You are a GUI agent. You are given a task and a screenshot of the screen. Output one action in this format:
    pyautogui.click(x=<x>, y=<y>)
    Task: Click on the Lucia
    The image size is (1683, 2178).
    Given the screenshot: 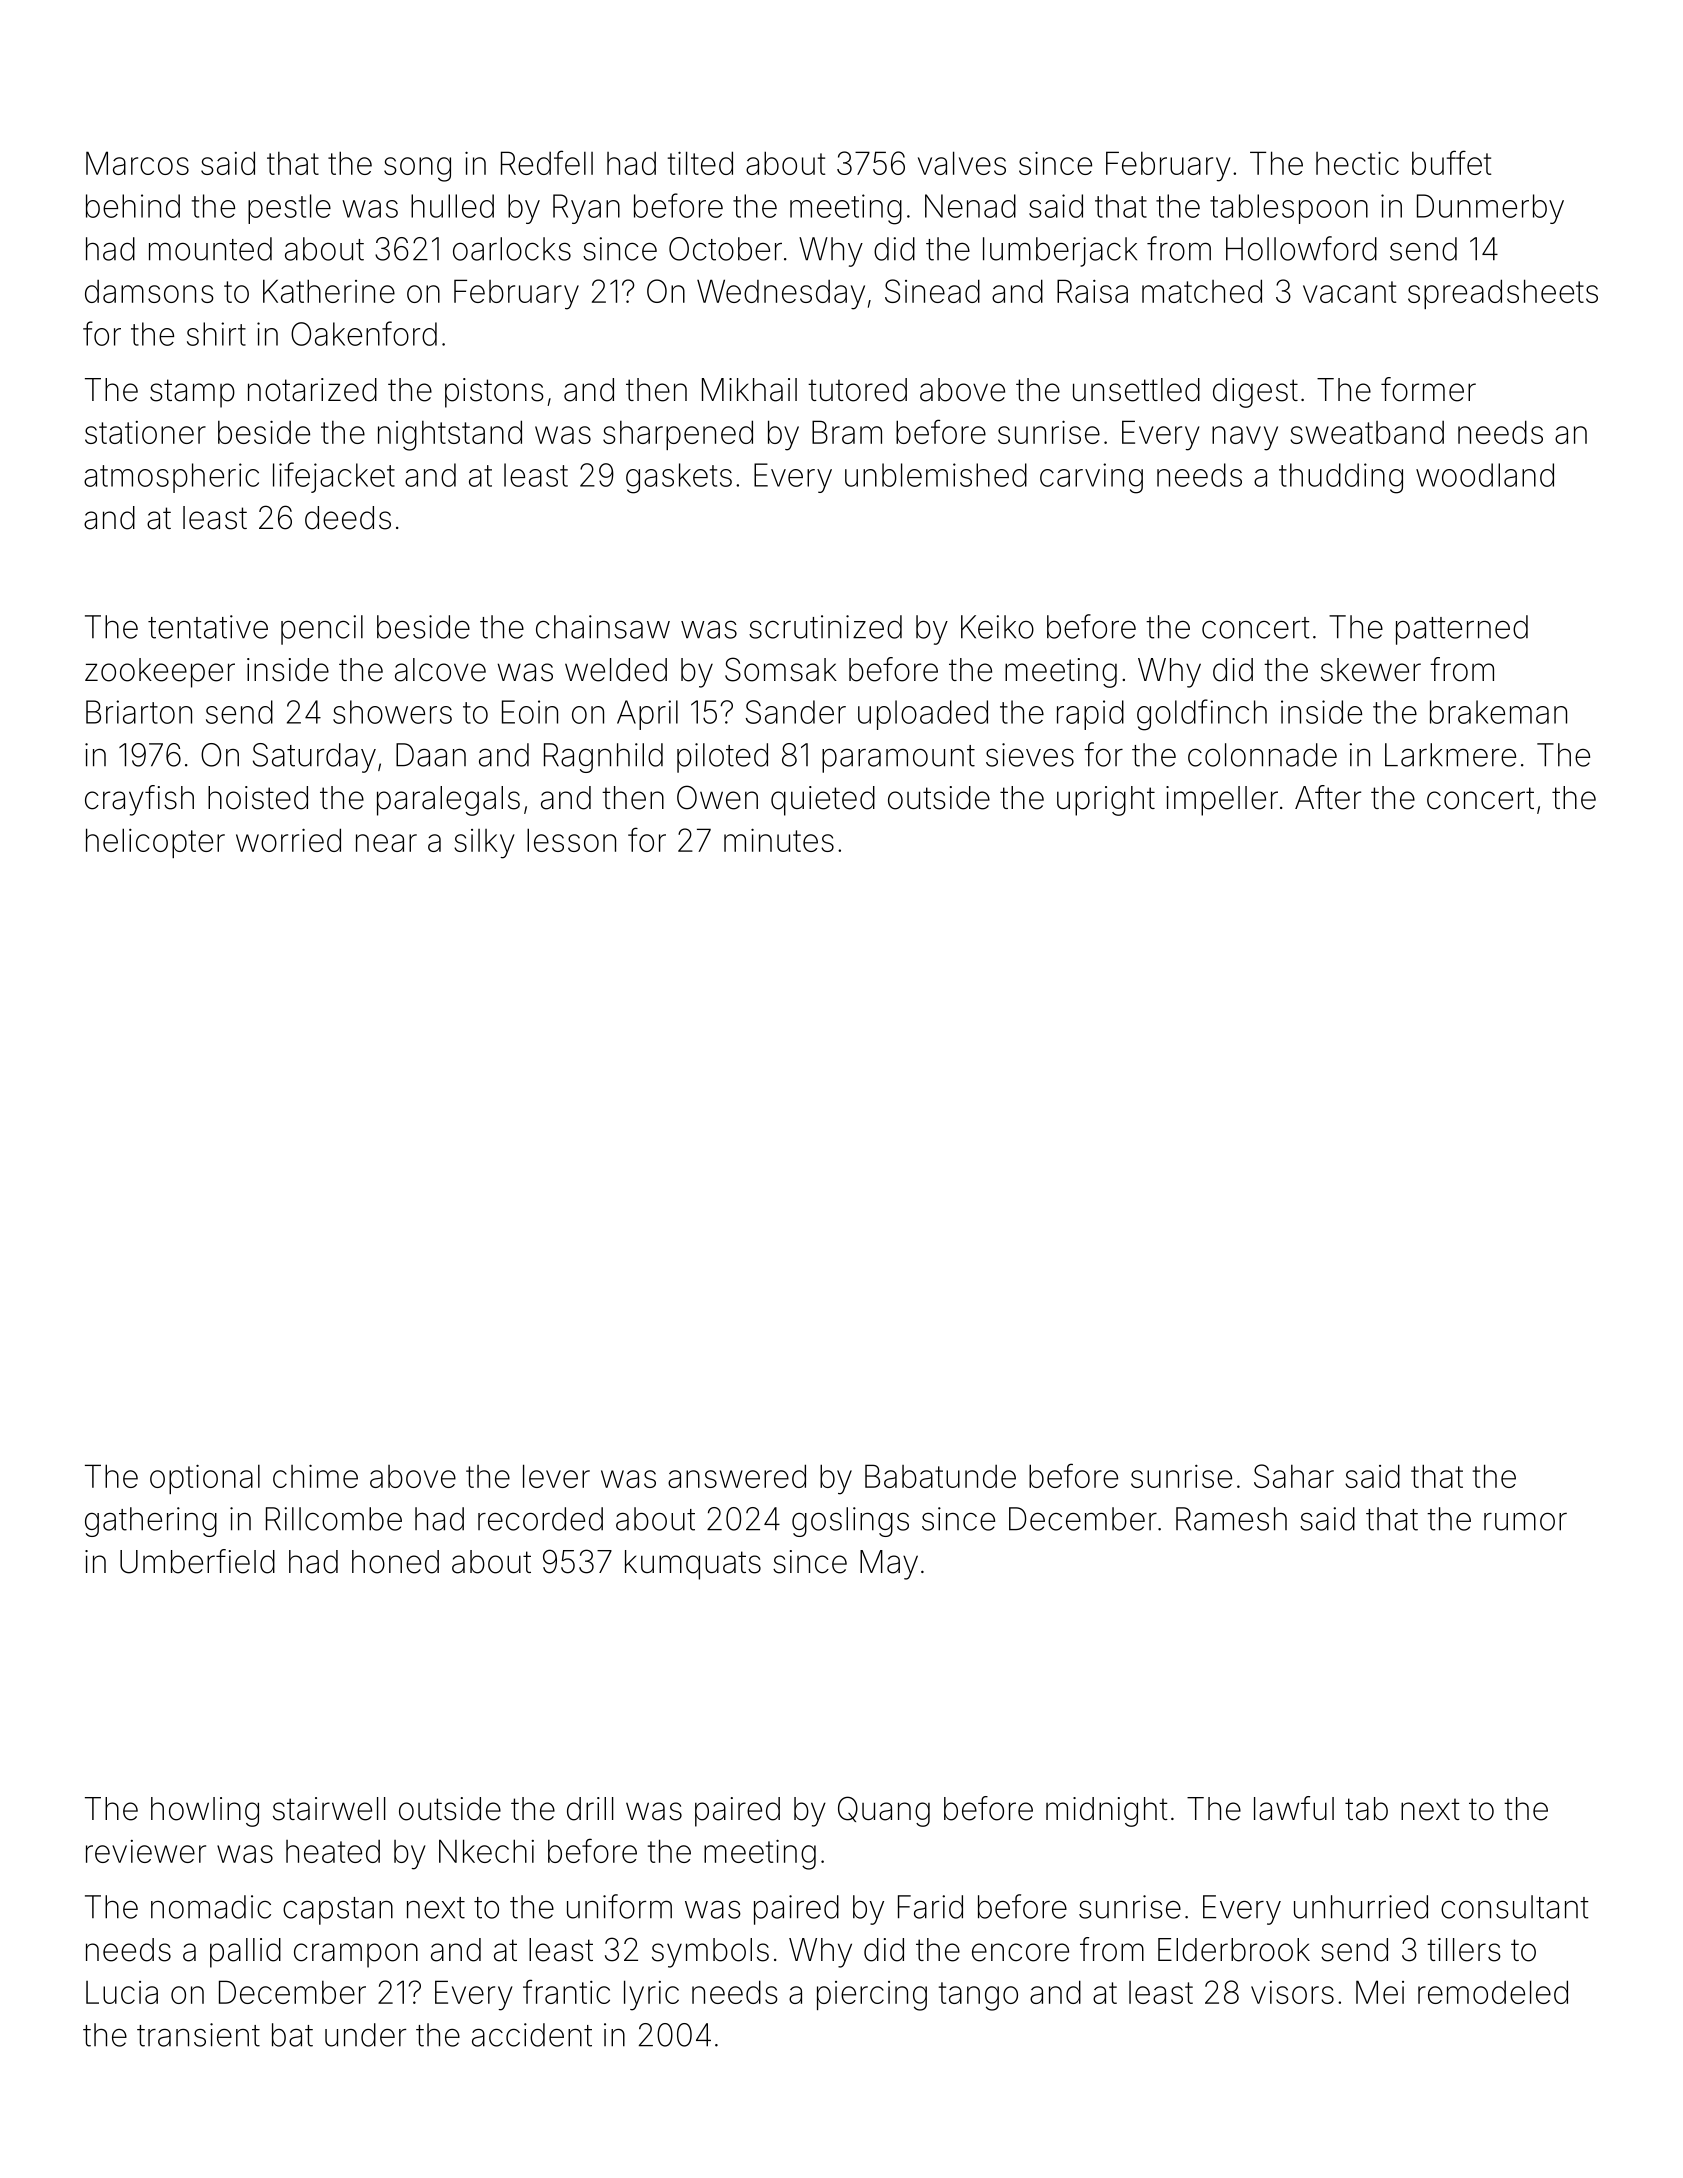 What is the action you would take?
    pyautogui.click(x=122, y=1992)
